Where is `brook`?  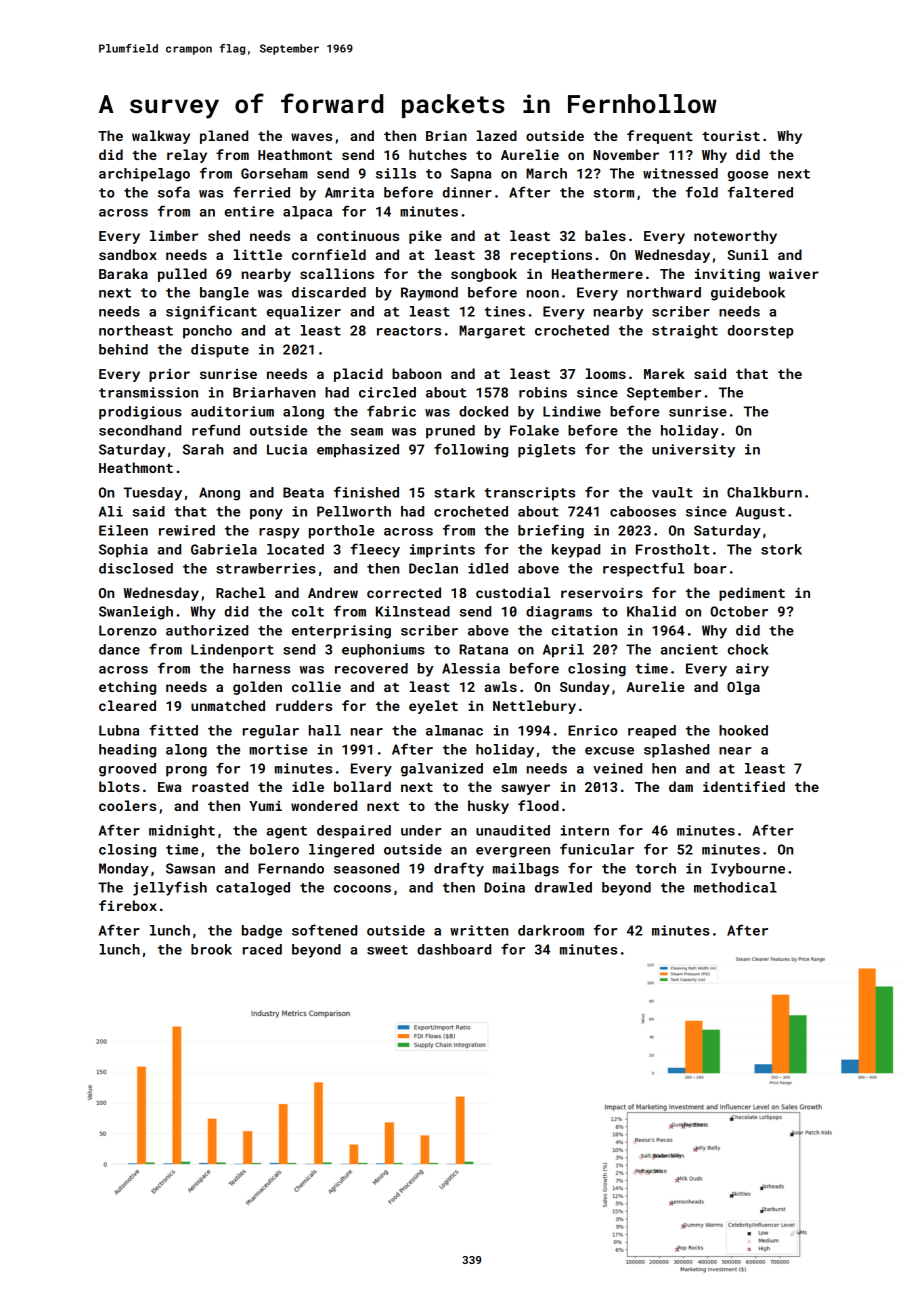 brook is located at coordinates (211, 949).
